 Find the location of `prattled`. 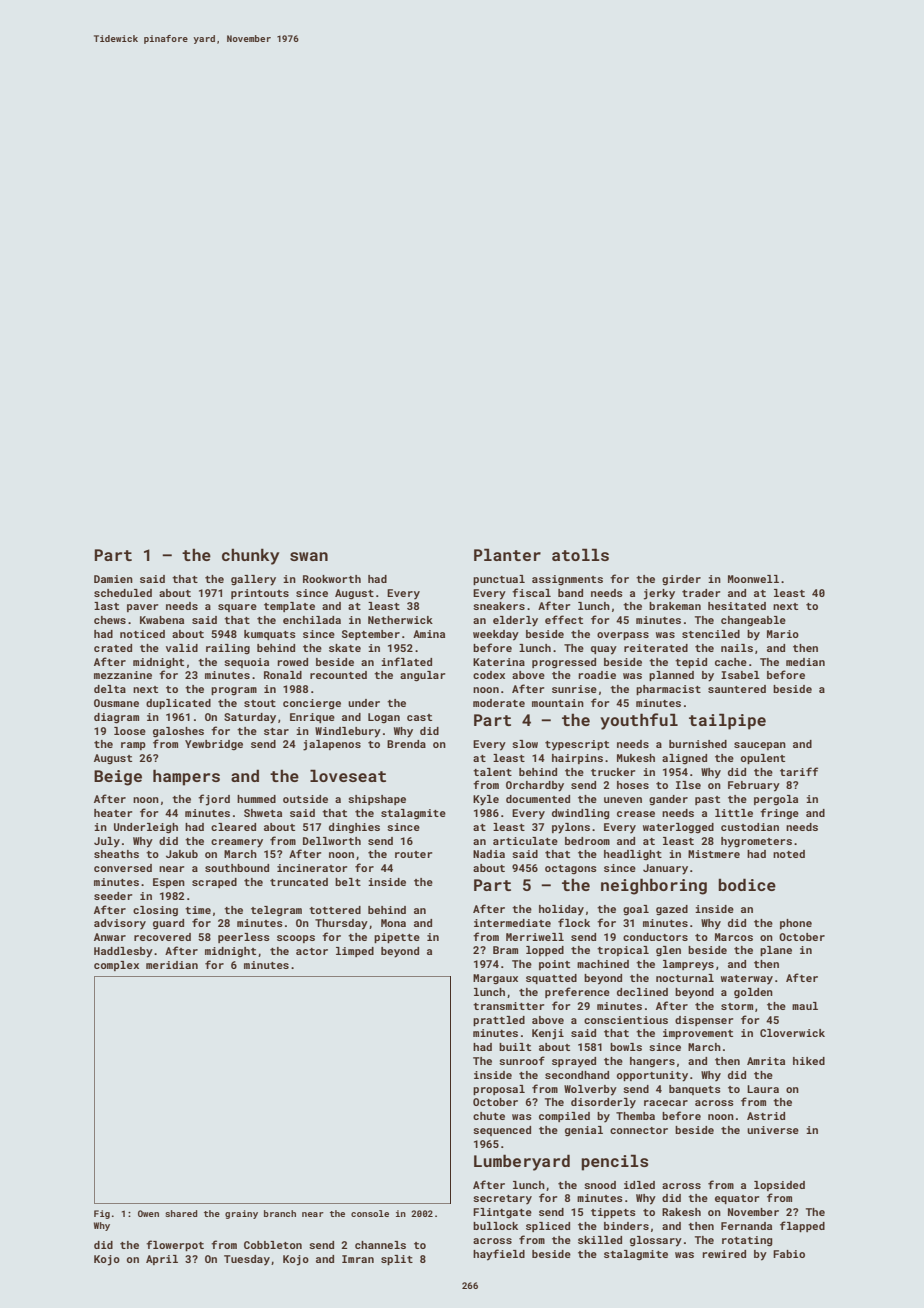

prattled is located at coordinates (499, 1021).
